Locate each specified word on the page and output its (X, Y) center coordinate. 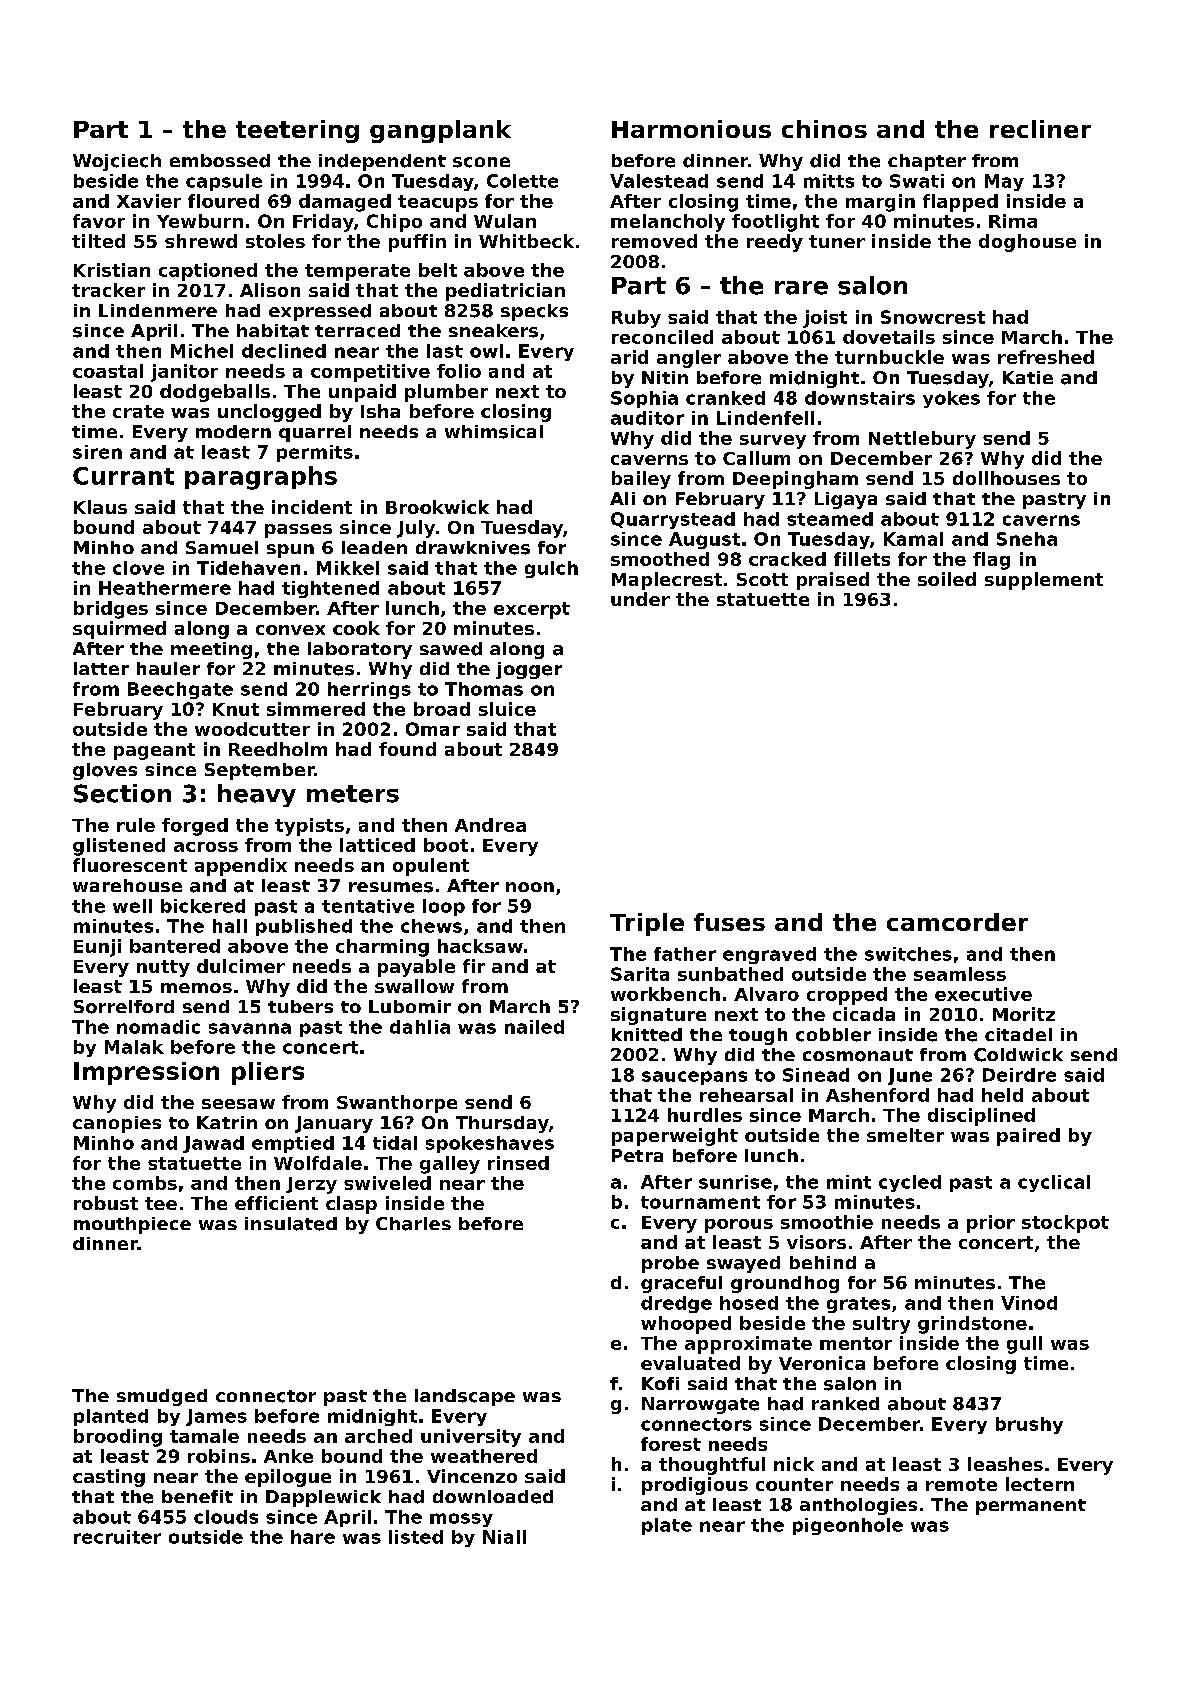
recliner (1040, 129)
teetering (297, 131)
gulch (551, 569)
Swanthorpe (397, 1104)
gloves (105, 771)
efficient (276, 1203)
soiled (947, 579)
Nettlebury (922, 440)
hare (313, 1537)
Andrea (490, 825)
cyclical (1054, 1183)
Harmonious (691, 129)
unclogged (269, 413)
